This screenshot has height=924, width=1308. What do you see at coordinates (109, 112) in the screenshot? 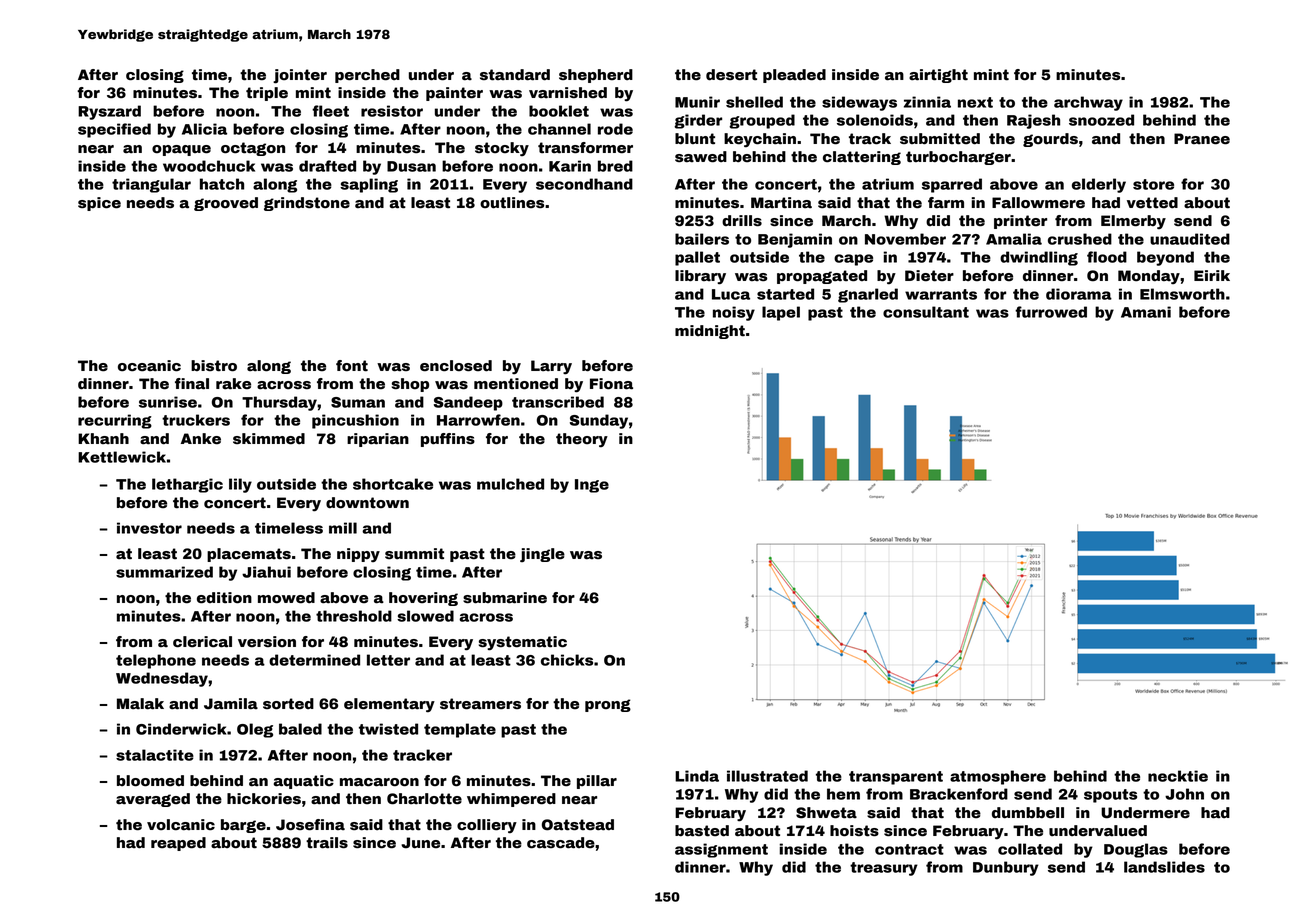
I see `Ryszard` at bounding box center [109, 112].
